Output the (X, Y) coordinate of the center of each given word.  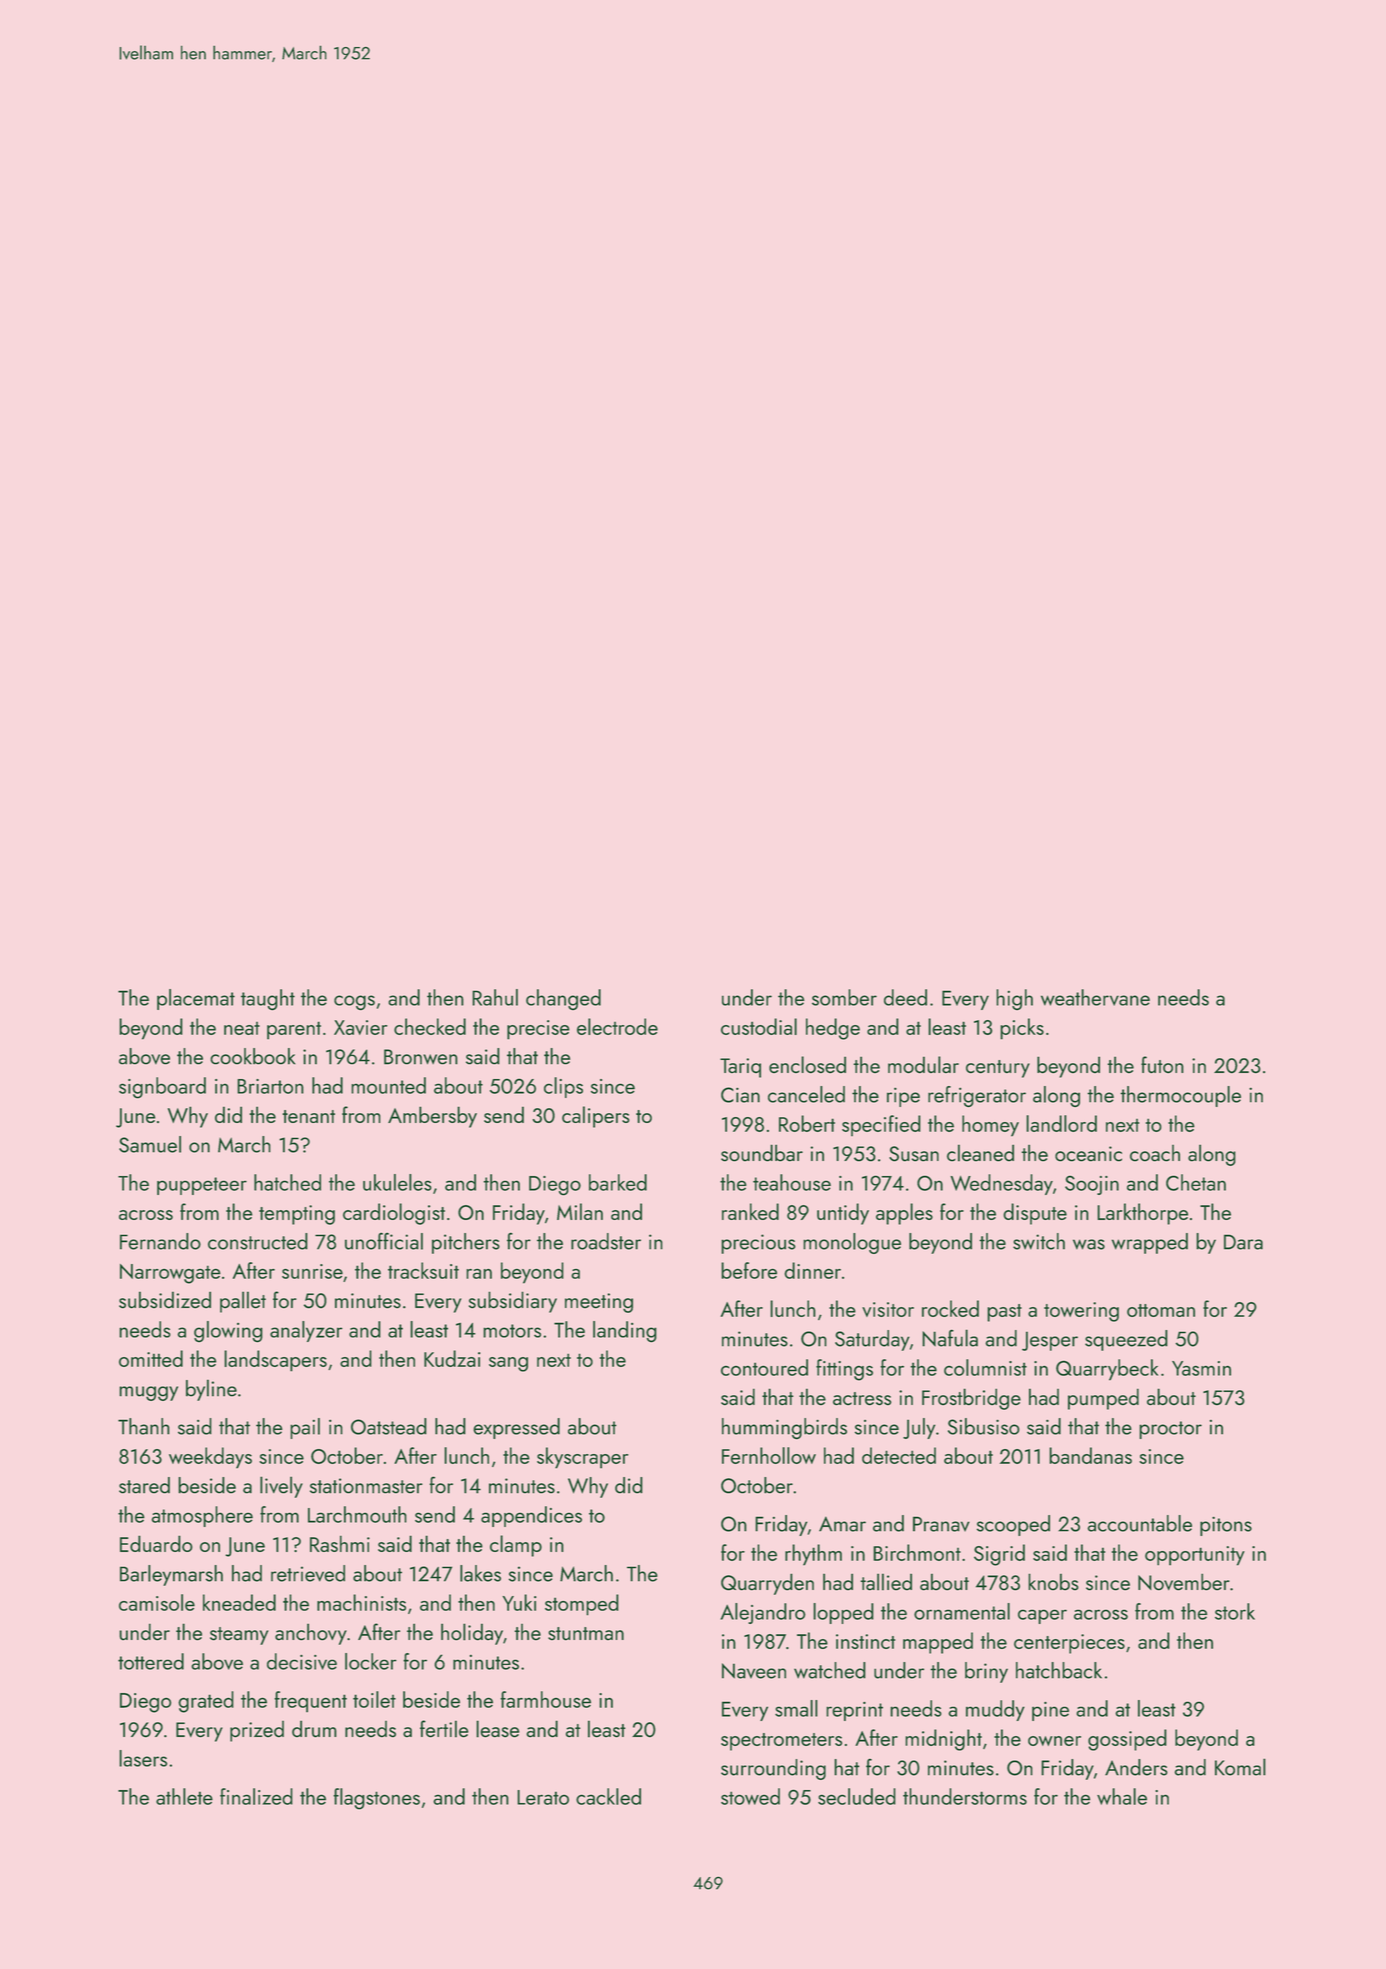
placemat (196, 999)
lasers (143, 1758)
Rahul (495, 997)
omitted (151, 1358)
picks (1022, 1029)
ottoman (1161, 1310)
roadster (606, 1241)
